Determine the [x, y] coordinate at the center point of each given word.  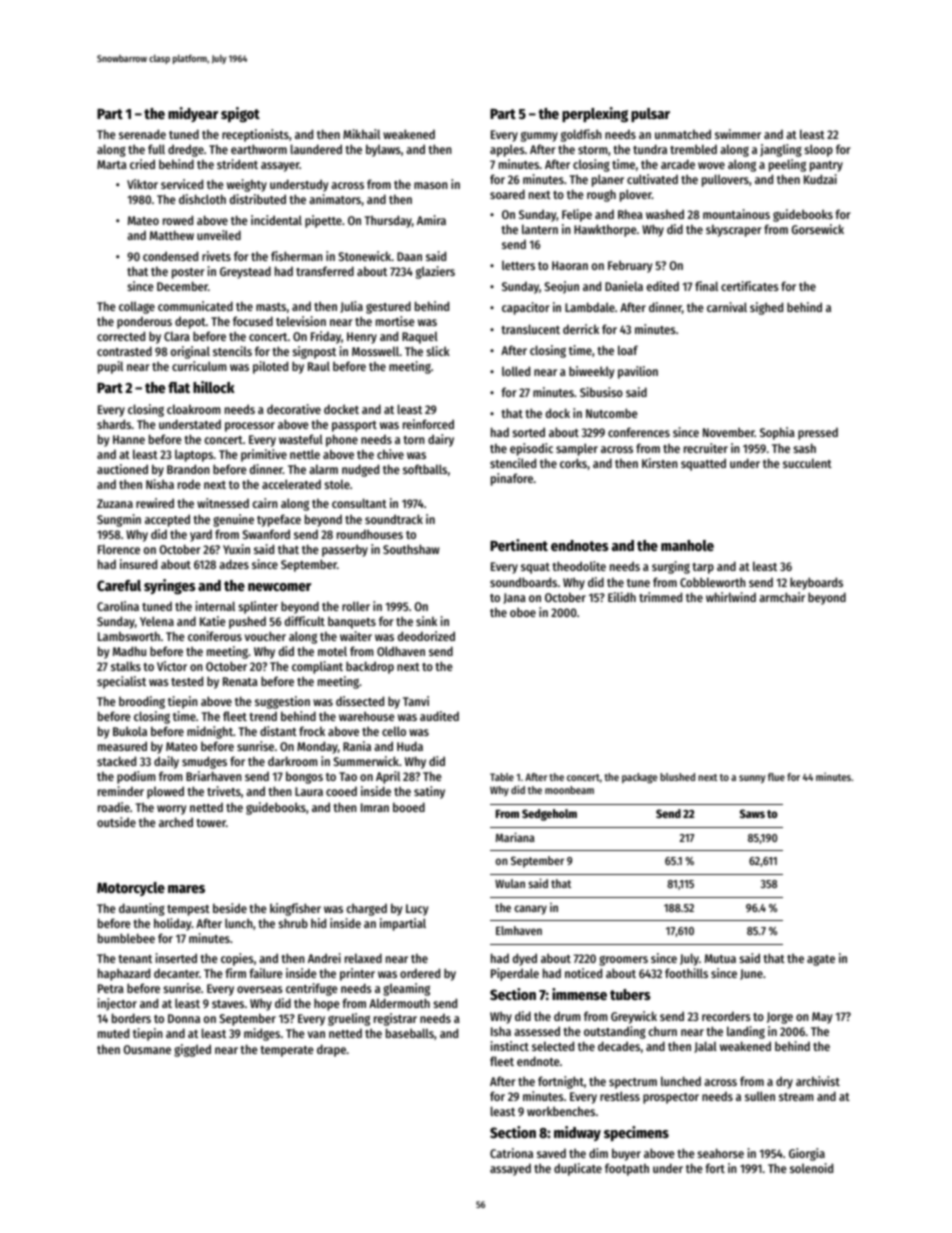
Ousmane [147, 1049]
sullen [760, 1096]
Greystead [245, 272]
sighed [766, 308]
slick [438, 351]
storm [593, 150]
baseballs [410, 1033]
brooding [142, 702]
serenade [142, 134]
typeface [279, 520]
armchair [782, 597]
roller [356, 606]
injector [117, 1004]
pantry [826, 166]
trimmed [660, 597]
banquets [352, 622]
